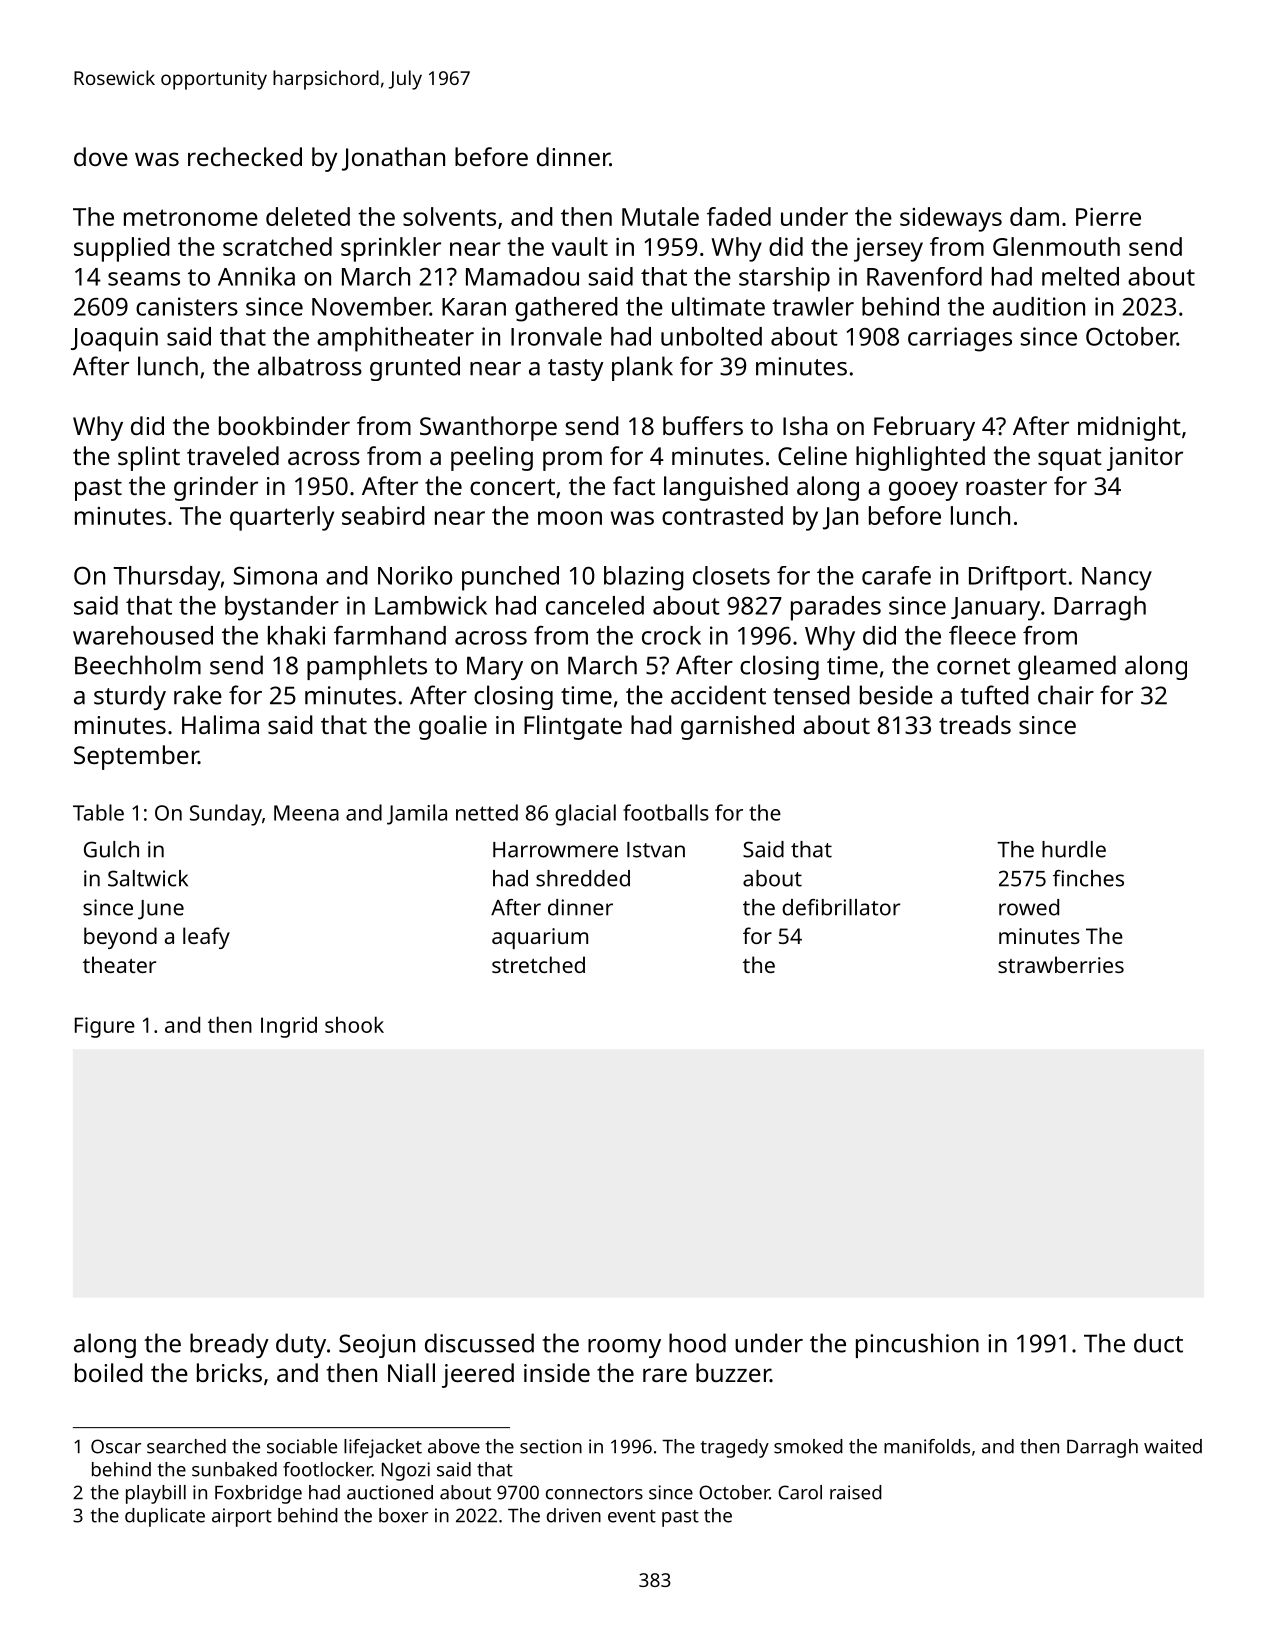 This screenshot has height=1652, width=1277. What do you see at coordinates (574, 1515) in the screenshot?
I see `driven` at bounding box center [574, 1515].
